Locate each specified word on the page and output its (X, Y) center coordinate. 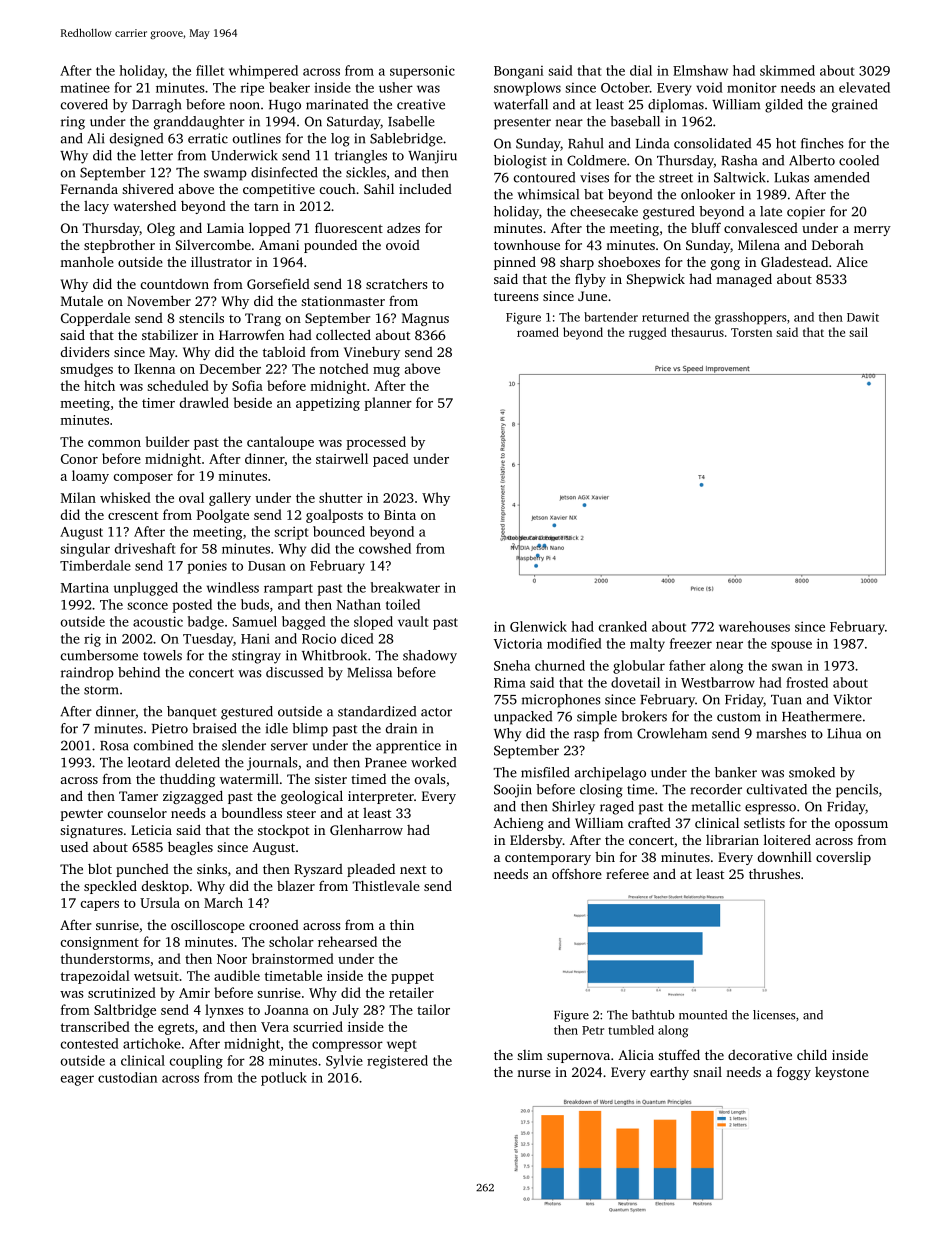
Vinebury (372, 353)
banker (736, 772)
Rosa (114, 746)
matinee (85, 87)
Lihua (844, 733)
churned (560, 665)
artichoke (152, 1043)
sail (858, 332)
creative (421, 104)
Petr (593, 1030)
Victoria (518, 643)
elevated (864, 87)
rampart (288, 590)
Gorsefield (278, 283)
